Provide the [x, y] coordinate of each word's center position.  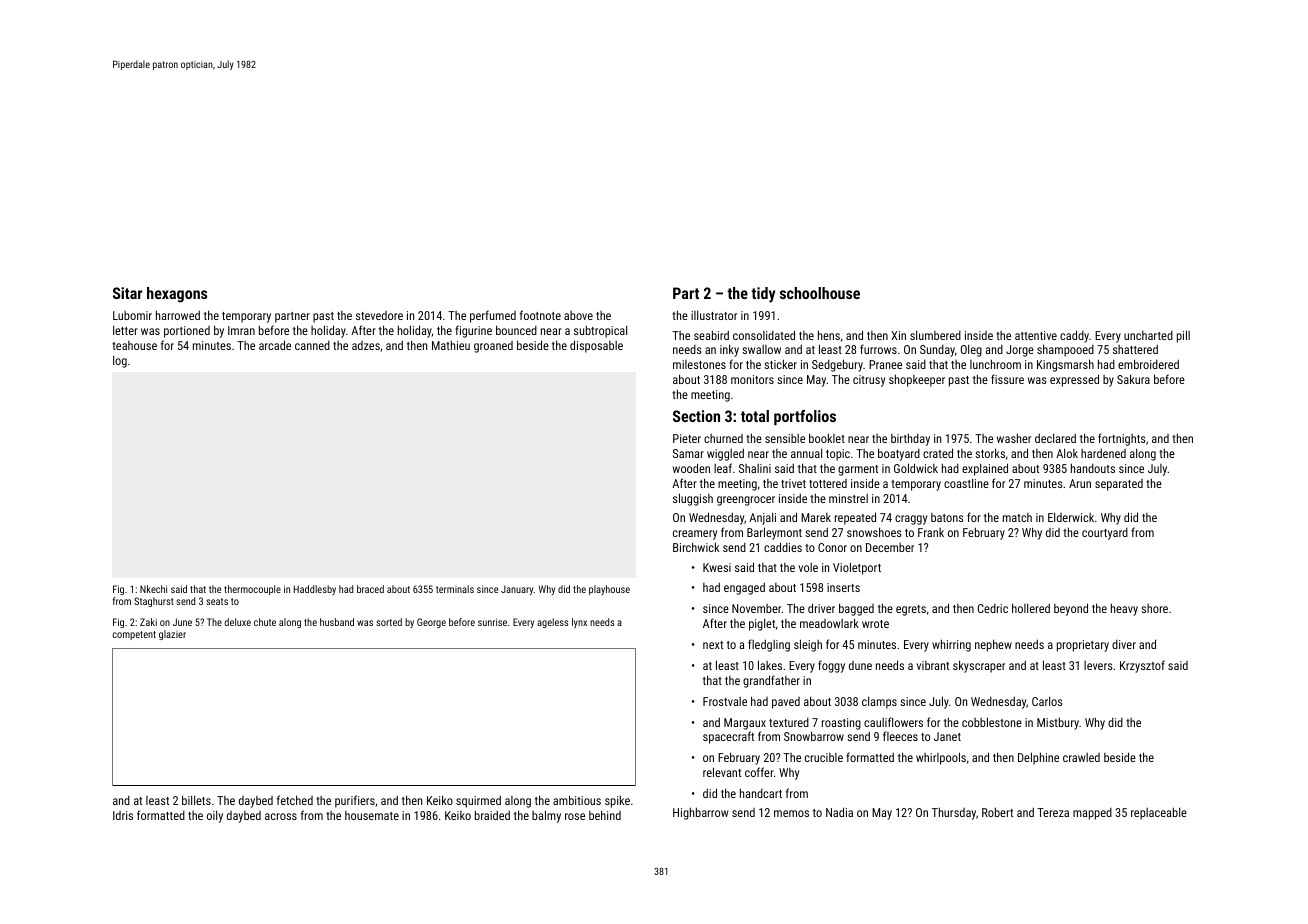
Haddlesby [315, 590]
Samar [688, 453]
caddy [1074, 336]
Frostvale [725, 701]
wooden [691, 468]
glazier [172, 635]
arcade [275, 345]
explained [985, 469]
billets [196, 800]
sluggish [693, 499]
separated [1119, 485]
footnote [540, 315]
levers [1098, 665]
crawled [1081, 757]
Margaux [745, 724]
